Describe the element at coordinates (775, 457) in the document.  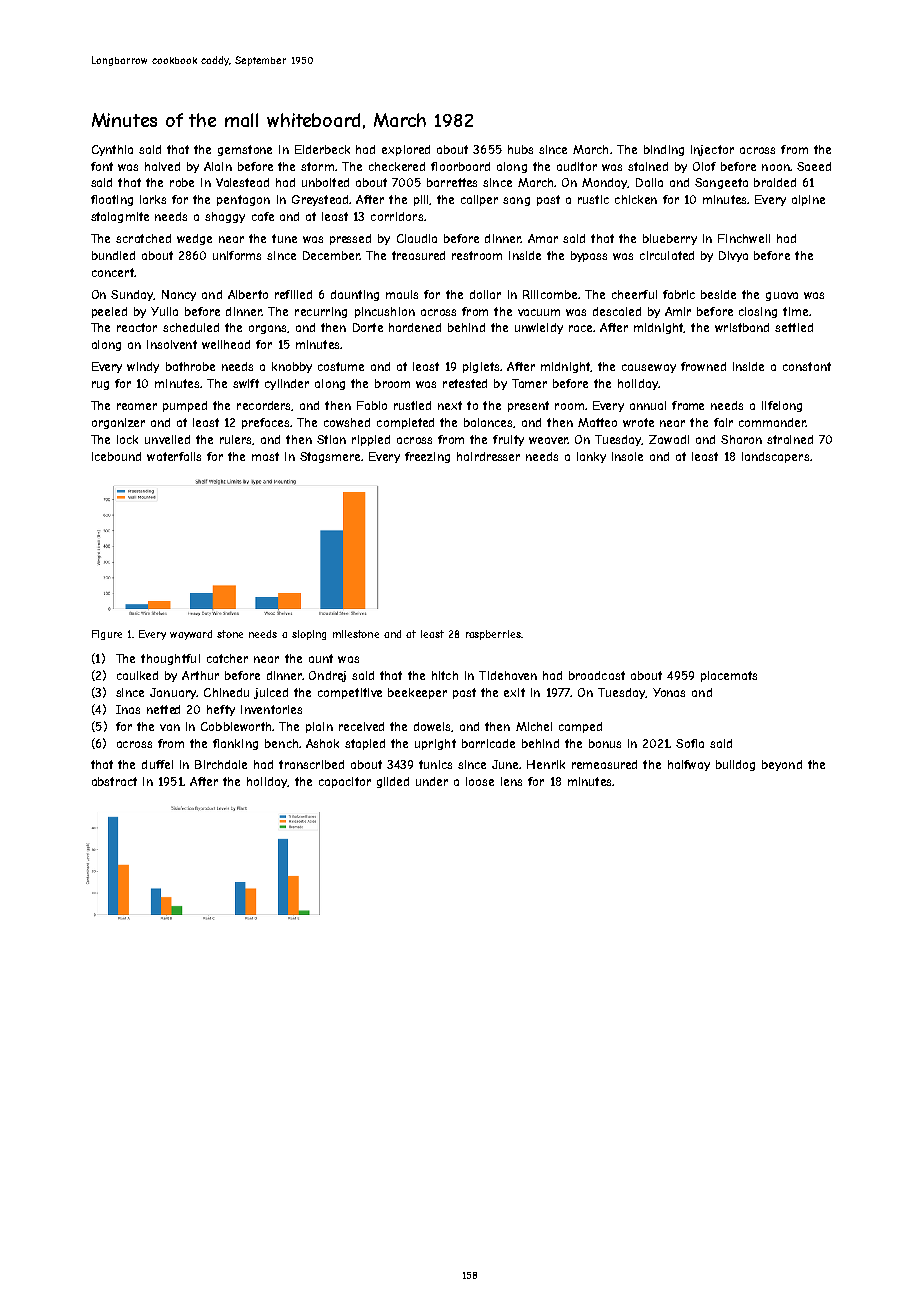
I see `landscapers` at that location.
